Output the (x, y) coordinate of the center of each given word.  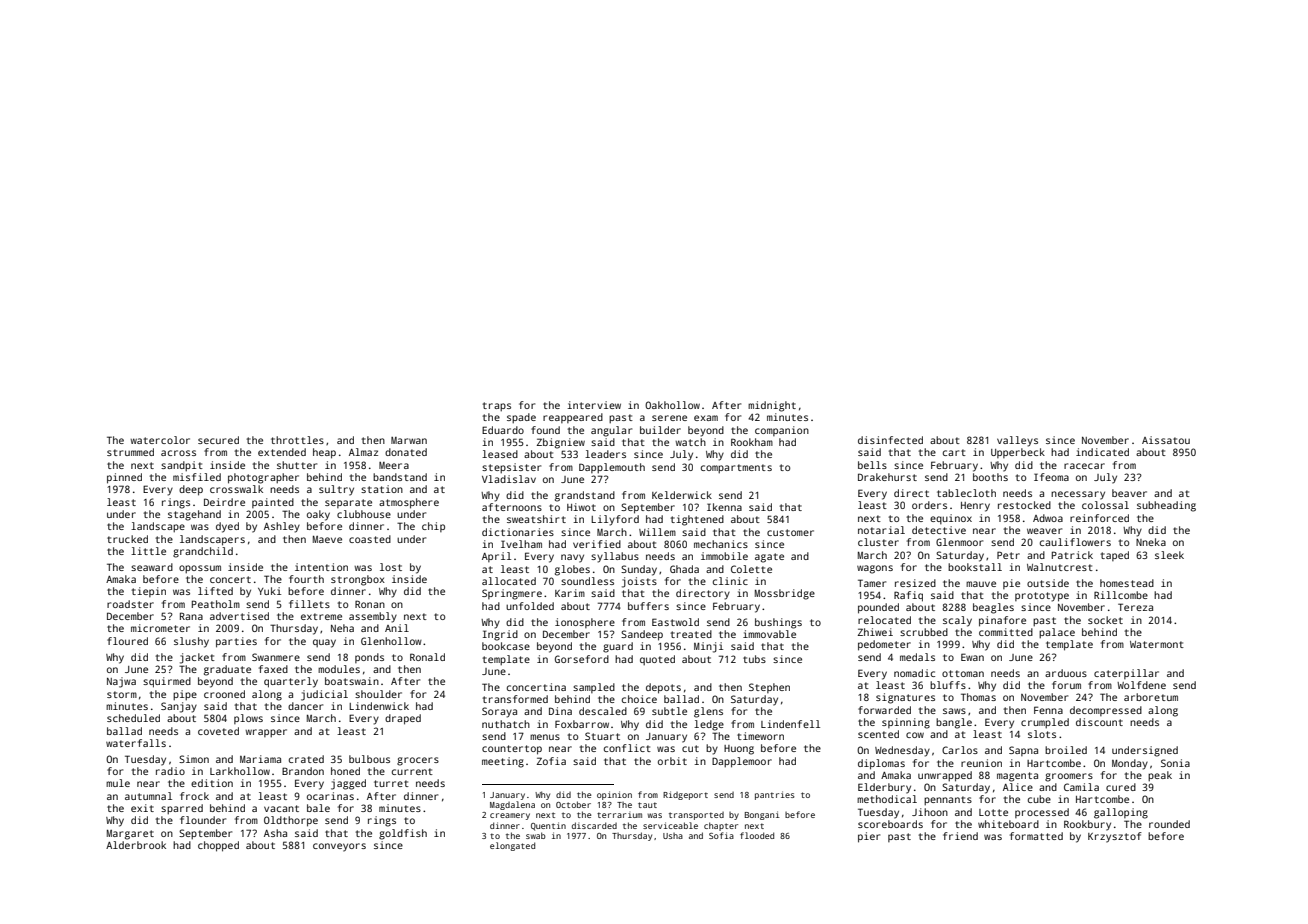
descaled (603, 711)
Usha (673, 836)
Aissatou (1166, 440)
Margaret (130, 835)
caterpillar (1126, 674)
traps (497, 406)
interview (594, 405)
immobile (724, 556)
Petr (1008, 555)
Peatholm (216, 604)
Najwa (121, 682)
